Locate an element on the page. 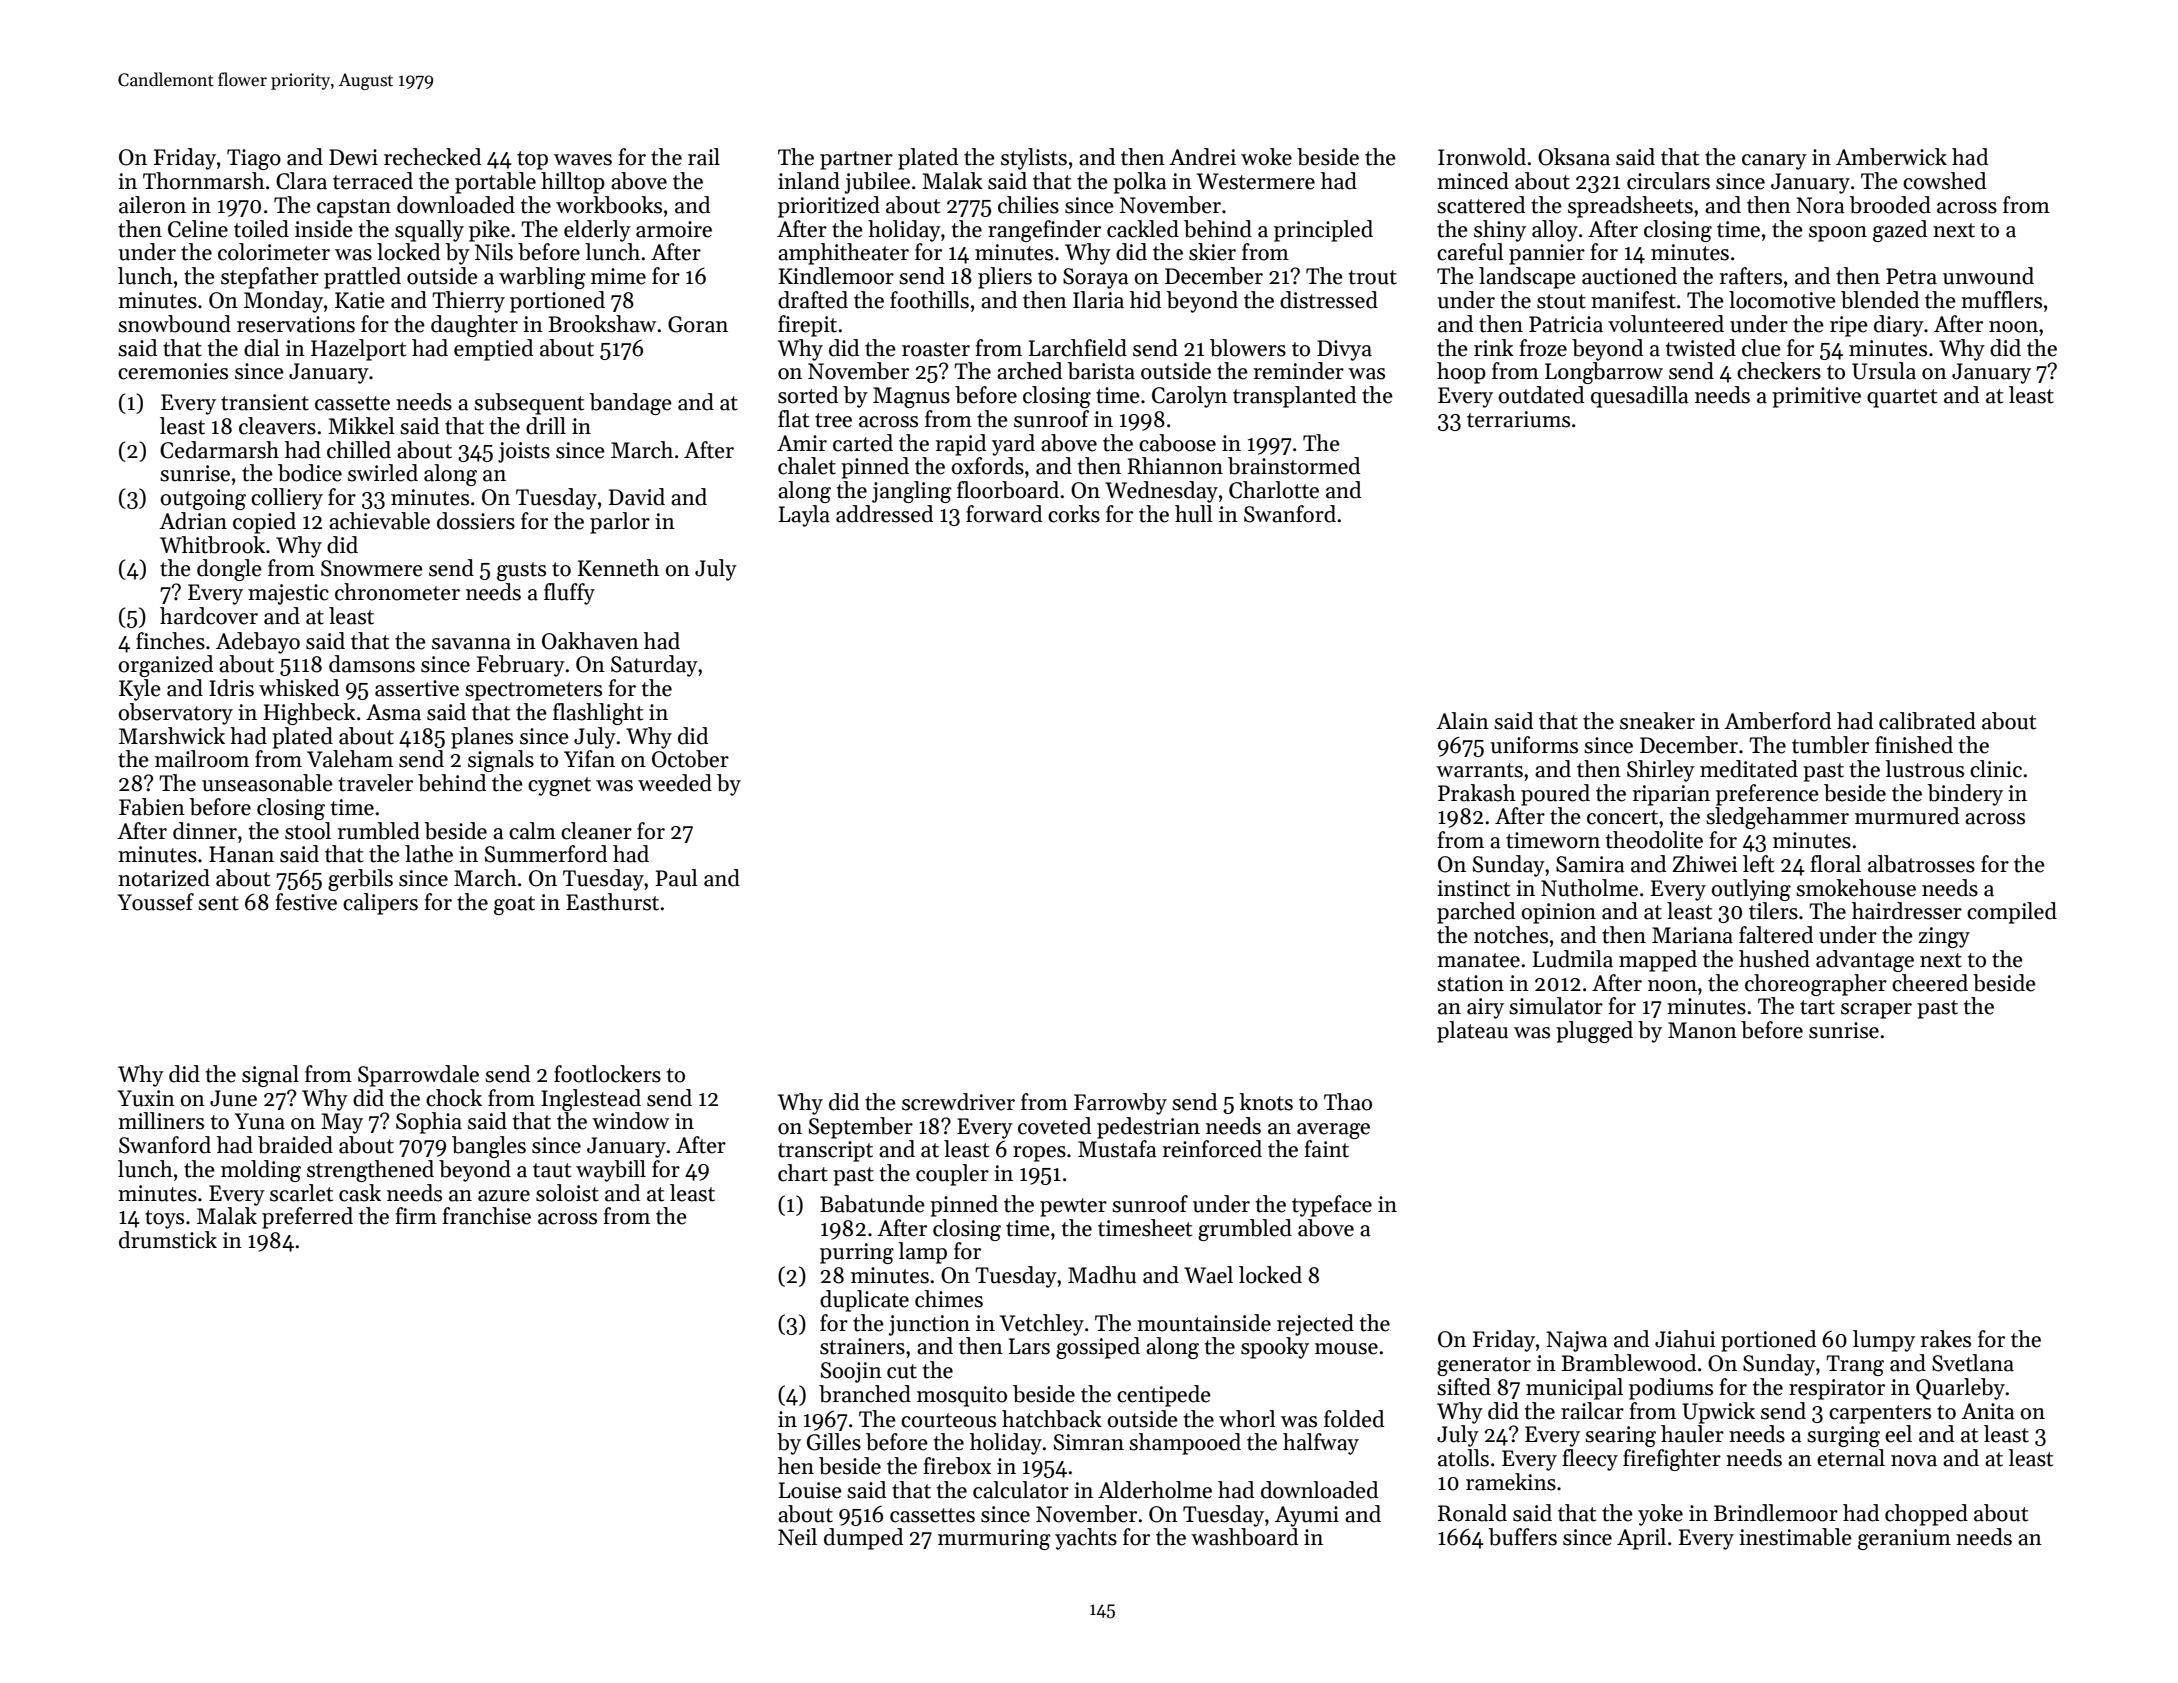  Brookshaw is located at coordinates (602, 324).
